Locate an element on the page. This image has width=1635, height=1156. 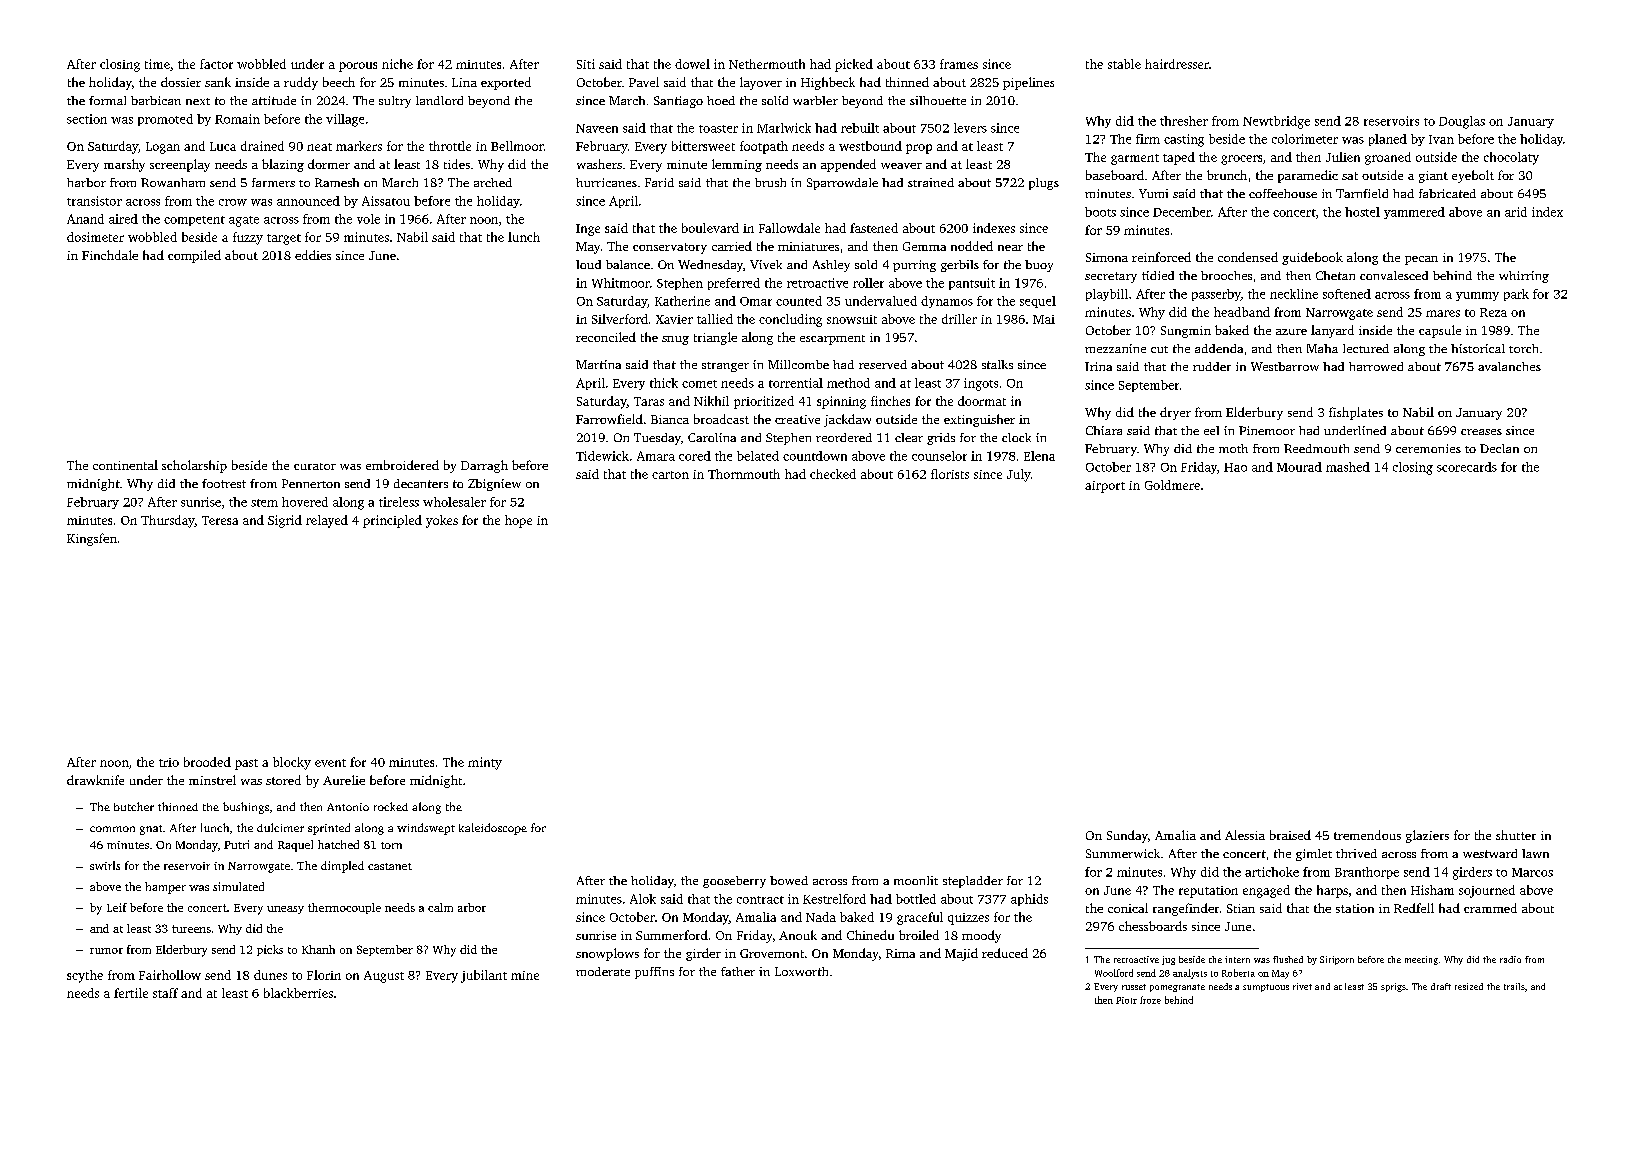
Thursday is located at coordinates (168, 521).
